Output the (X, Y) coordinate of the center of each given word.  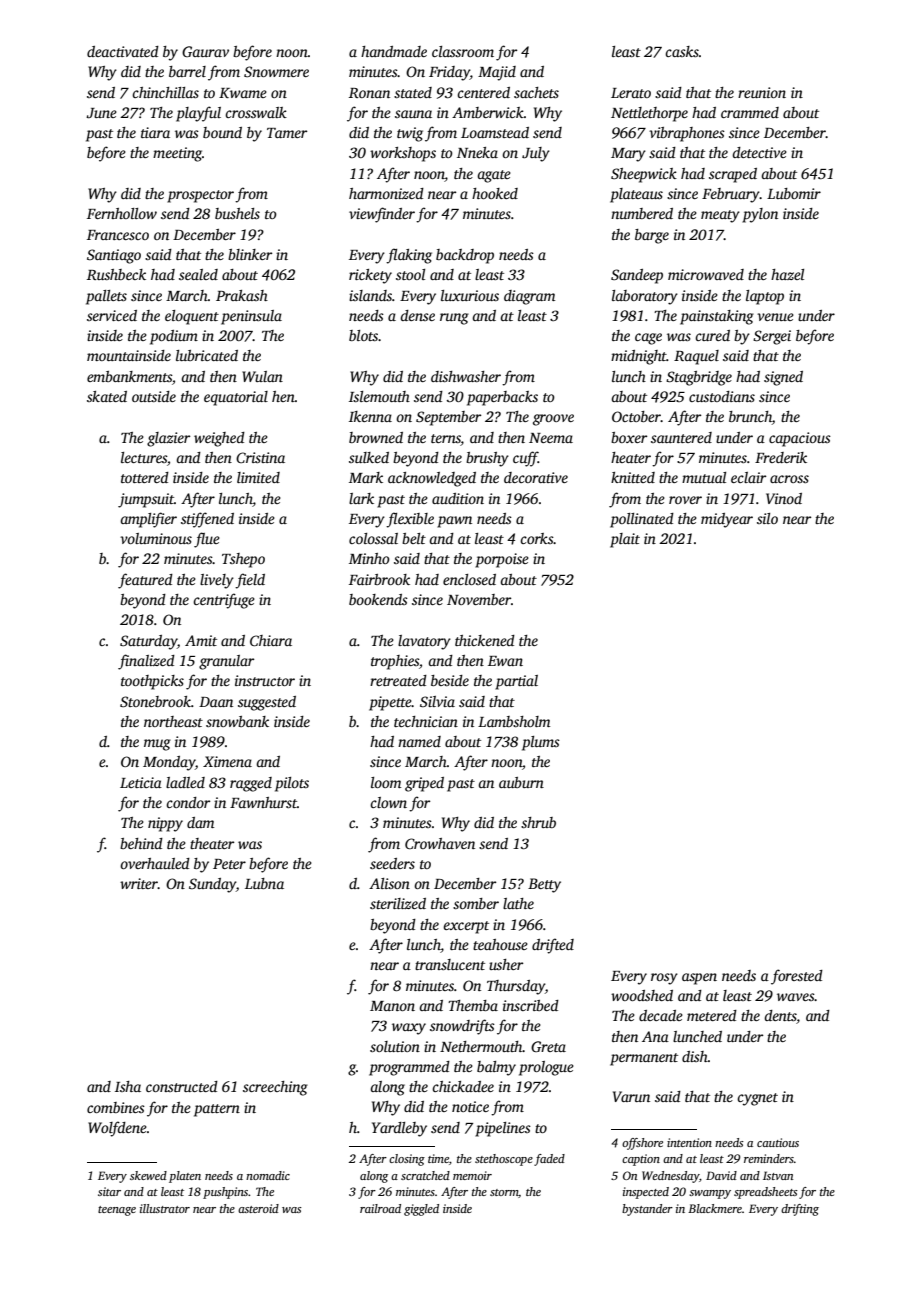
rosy (664, 979)
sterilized (398, 903)
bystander (647, 1210)
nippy (165, 824)
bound (222, 132)
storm (504, 1193)
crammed (750, 112)
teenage (117, 1211)
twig (410, 134)
